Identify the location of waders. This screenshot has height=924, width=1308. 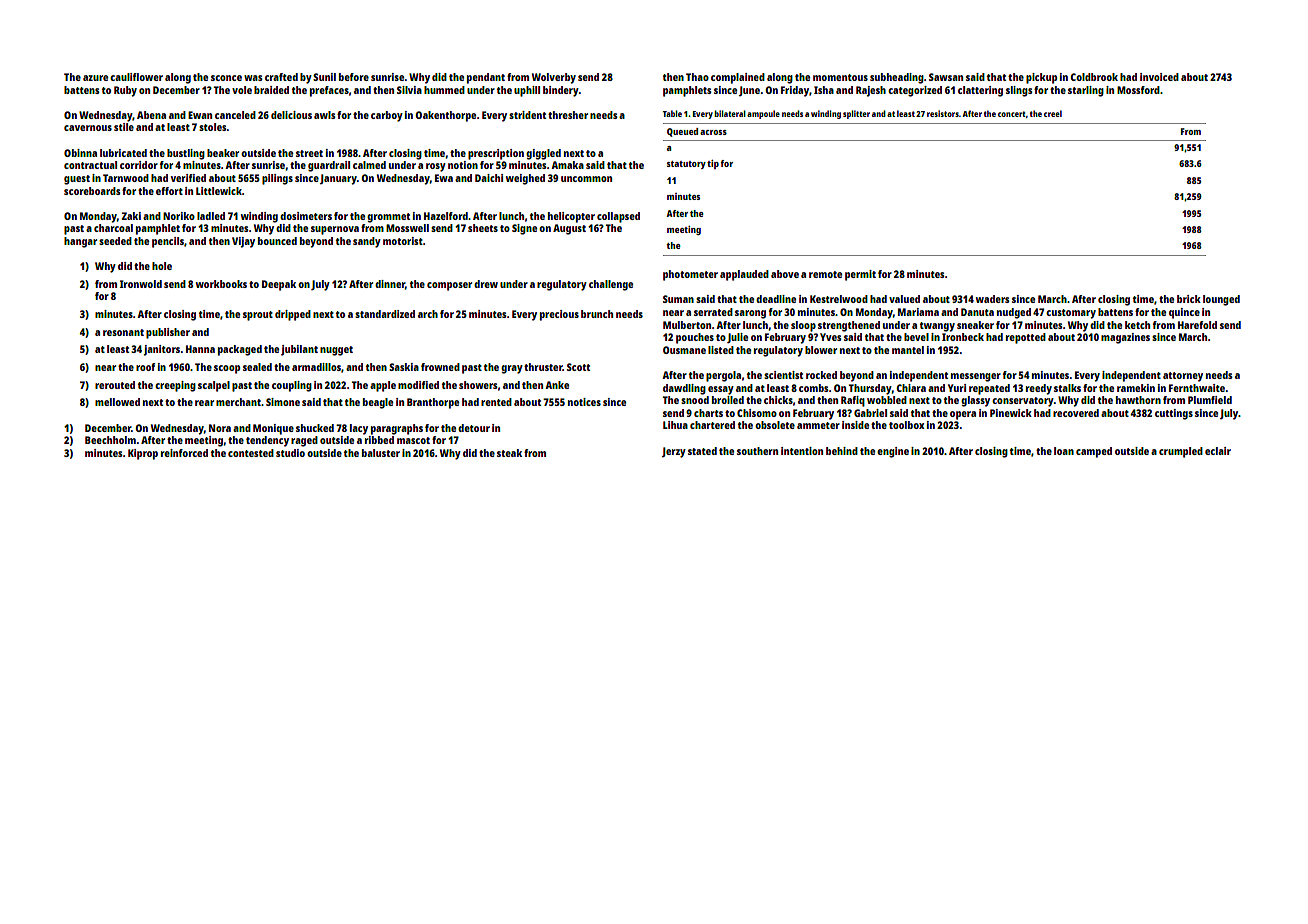
(993, 299).
